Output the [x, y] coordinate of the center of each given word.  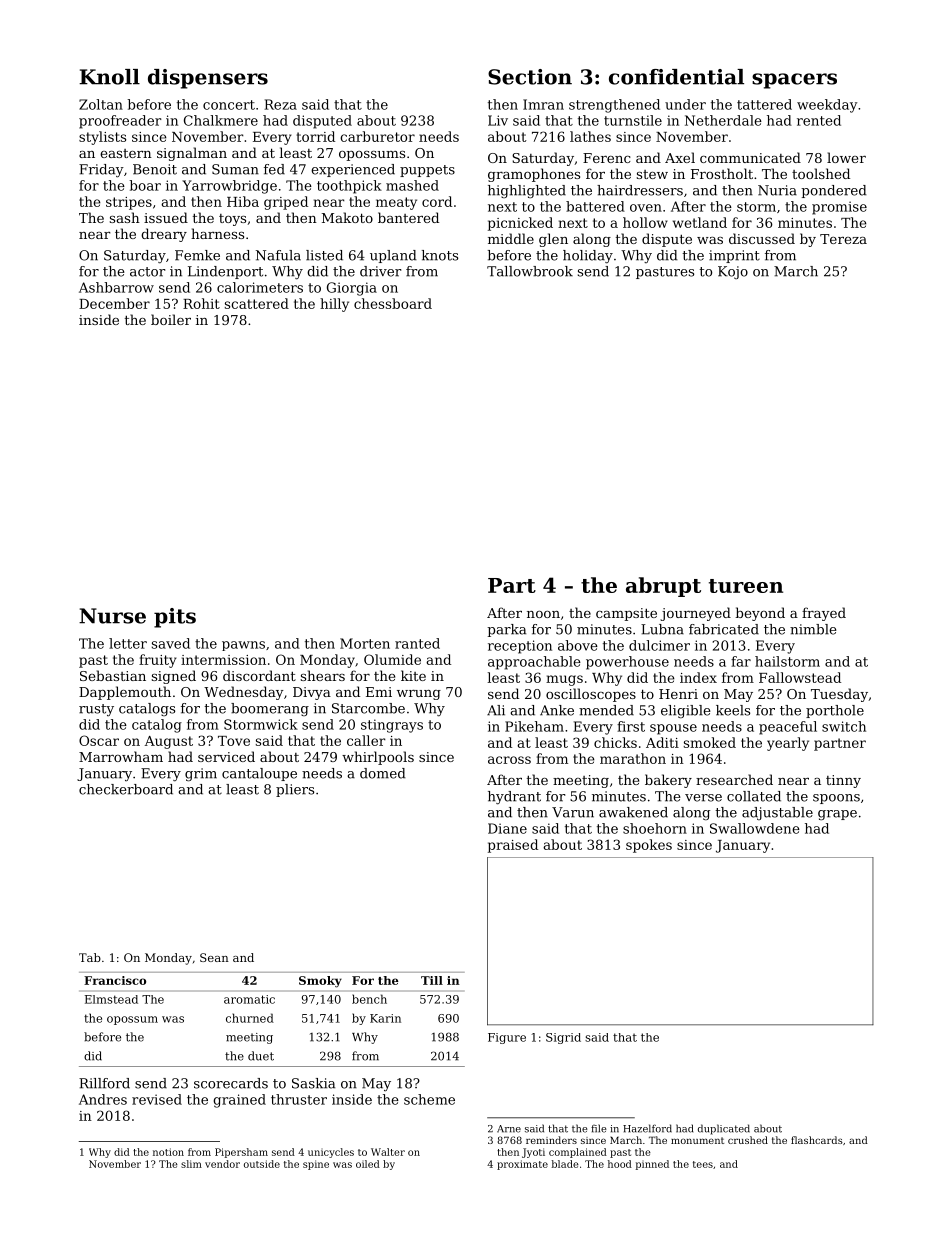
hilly [334, 305]
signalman [192, 154]
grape [837, 815]
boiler [171, 319]
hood [620, 1164]
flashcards [817, 1140]
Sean [214, 957]
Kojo [733, 272]
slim [191, 1164]
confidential [676, 77]
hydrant [514, 798]
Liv [498, 120]
